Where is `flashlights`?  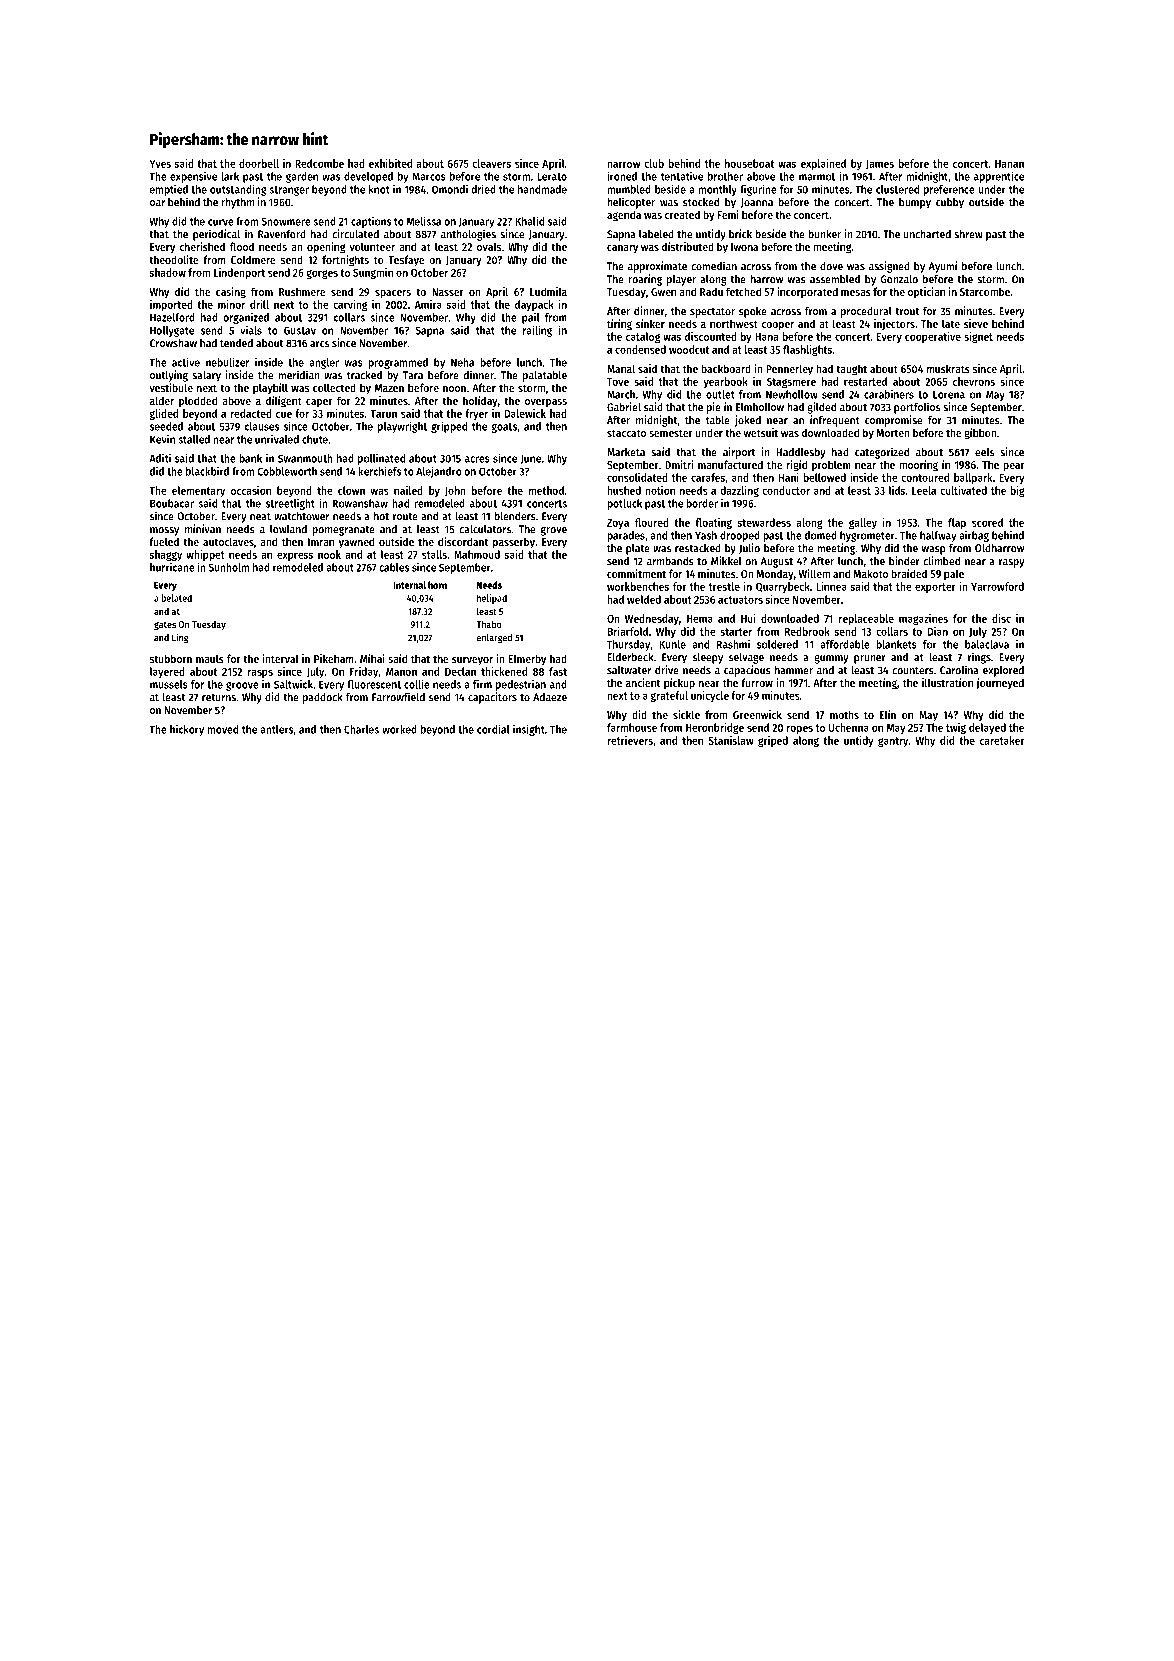
flashlights is located at coordinates (807, 350).
